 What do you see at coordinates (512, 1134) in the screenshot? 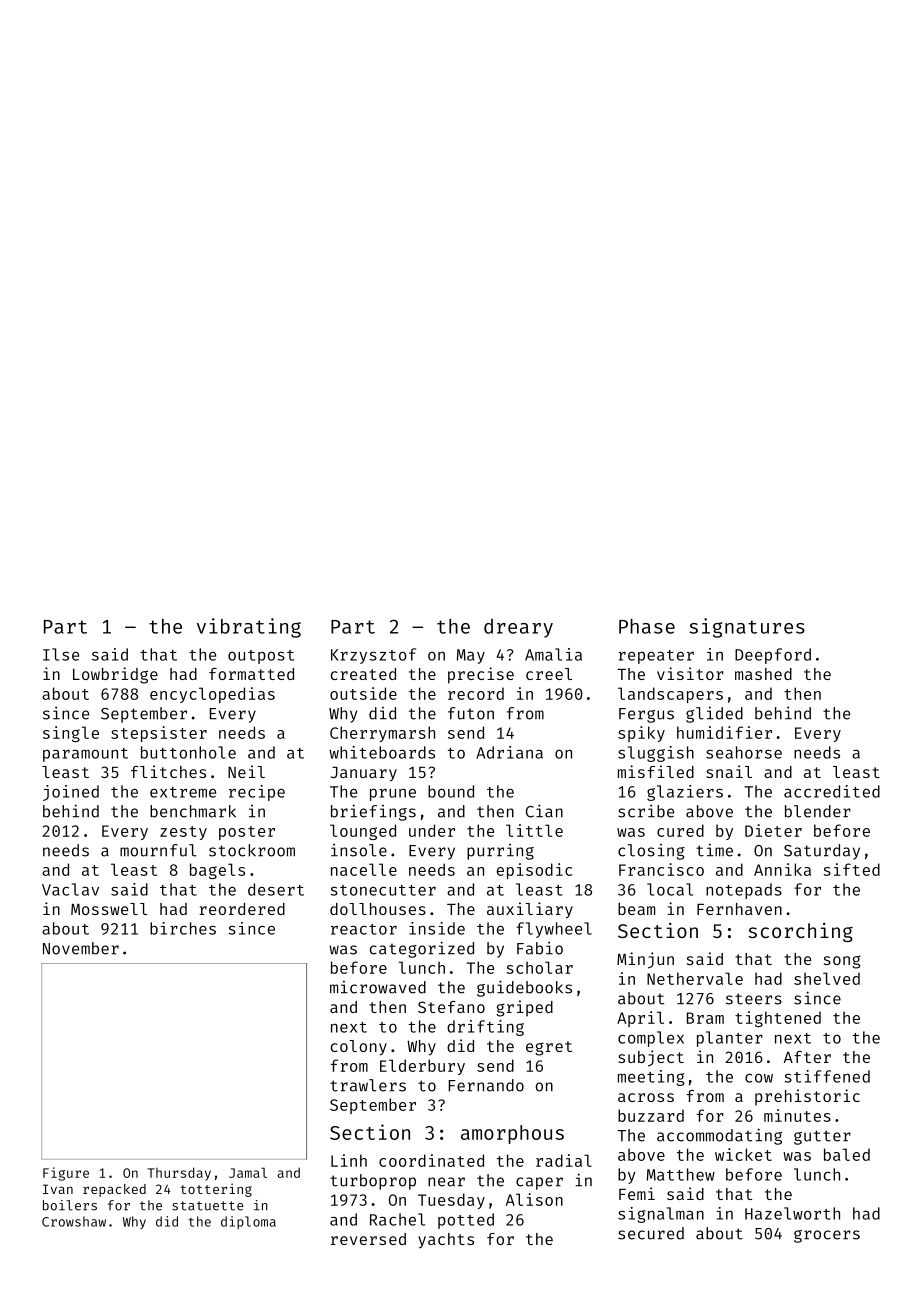
I see `amorphous` at bounding box center [512, 1134].
